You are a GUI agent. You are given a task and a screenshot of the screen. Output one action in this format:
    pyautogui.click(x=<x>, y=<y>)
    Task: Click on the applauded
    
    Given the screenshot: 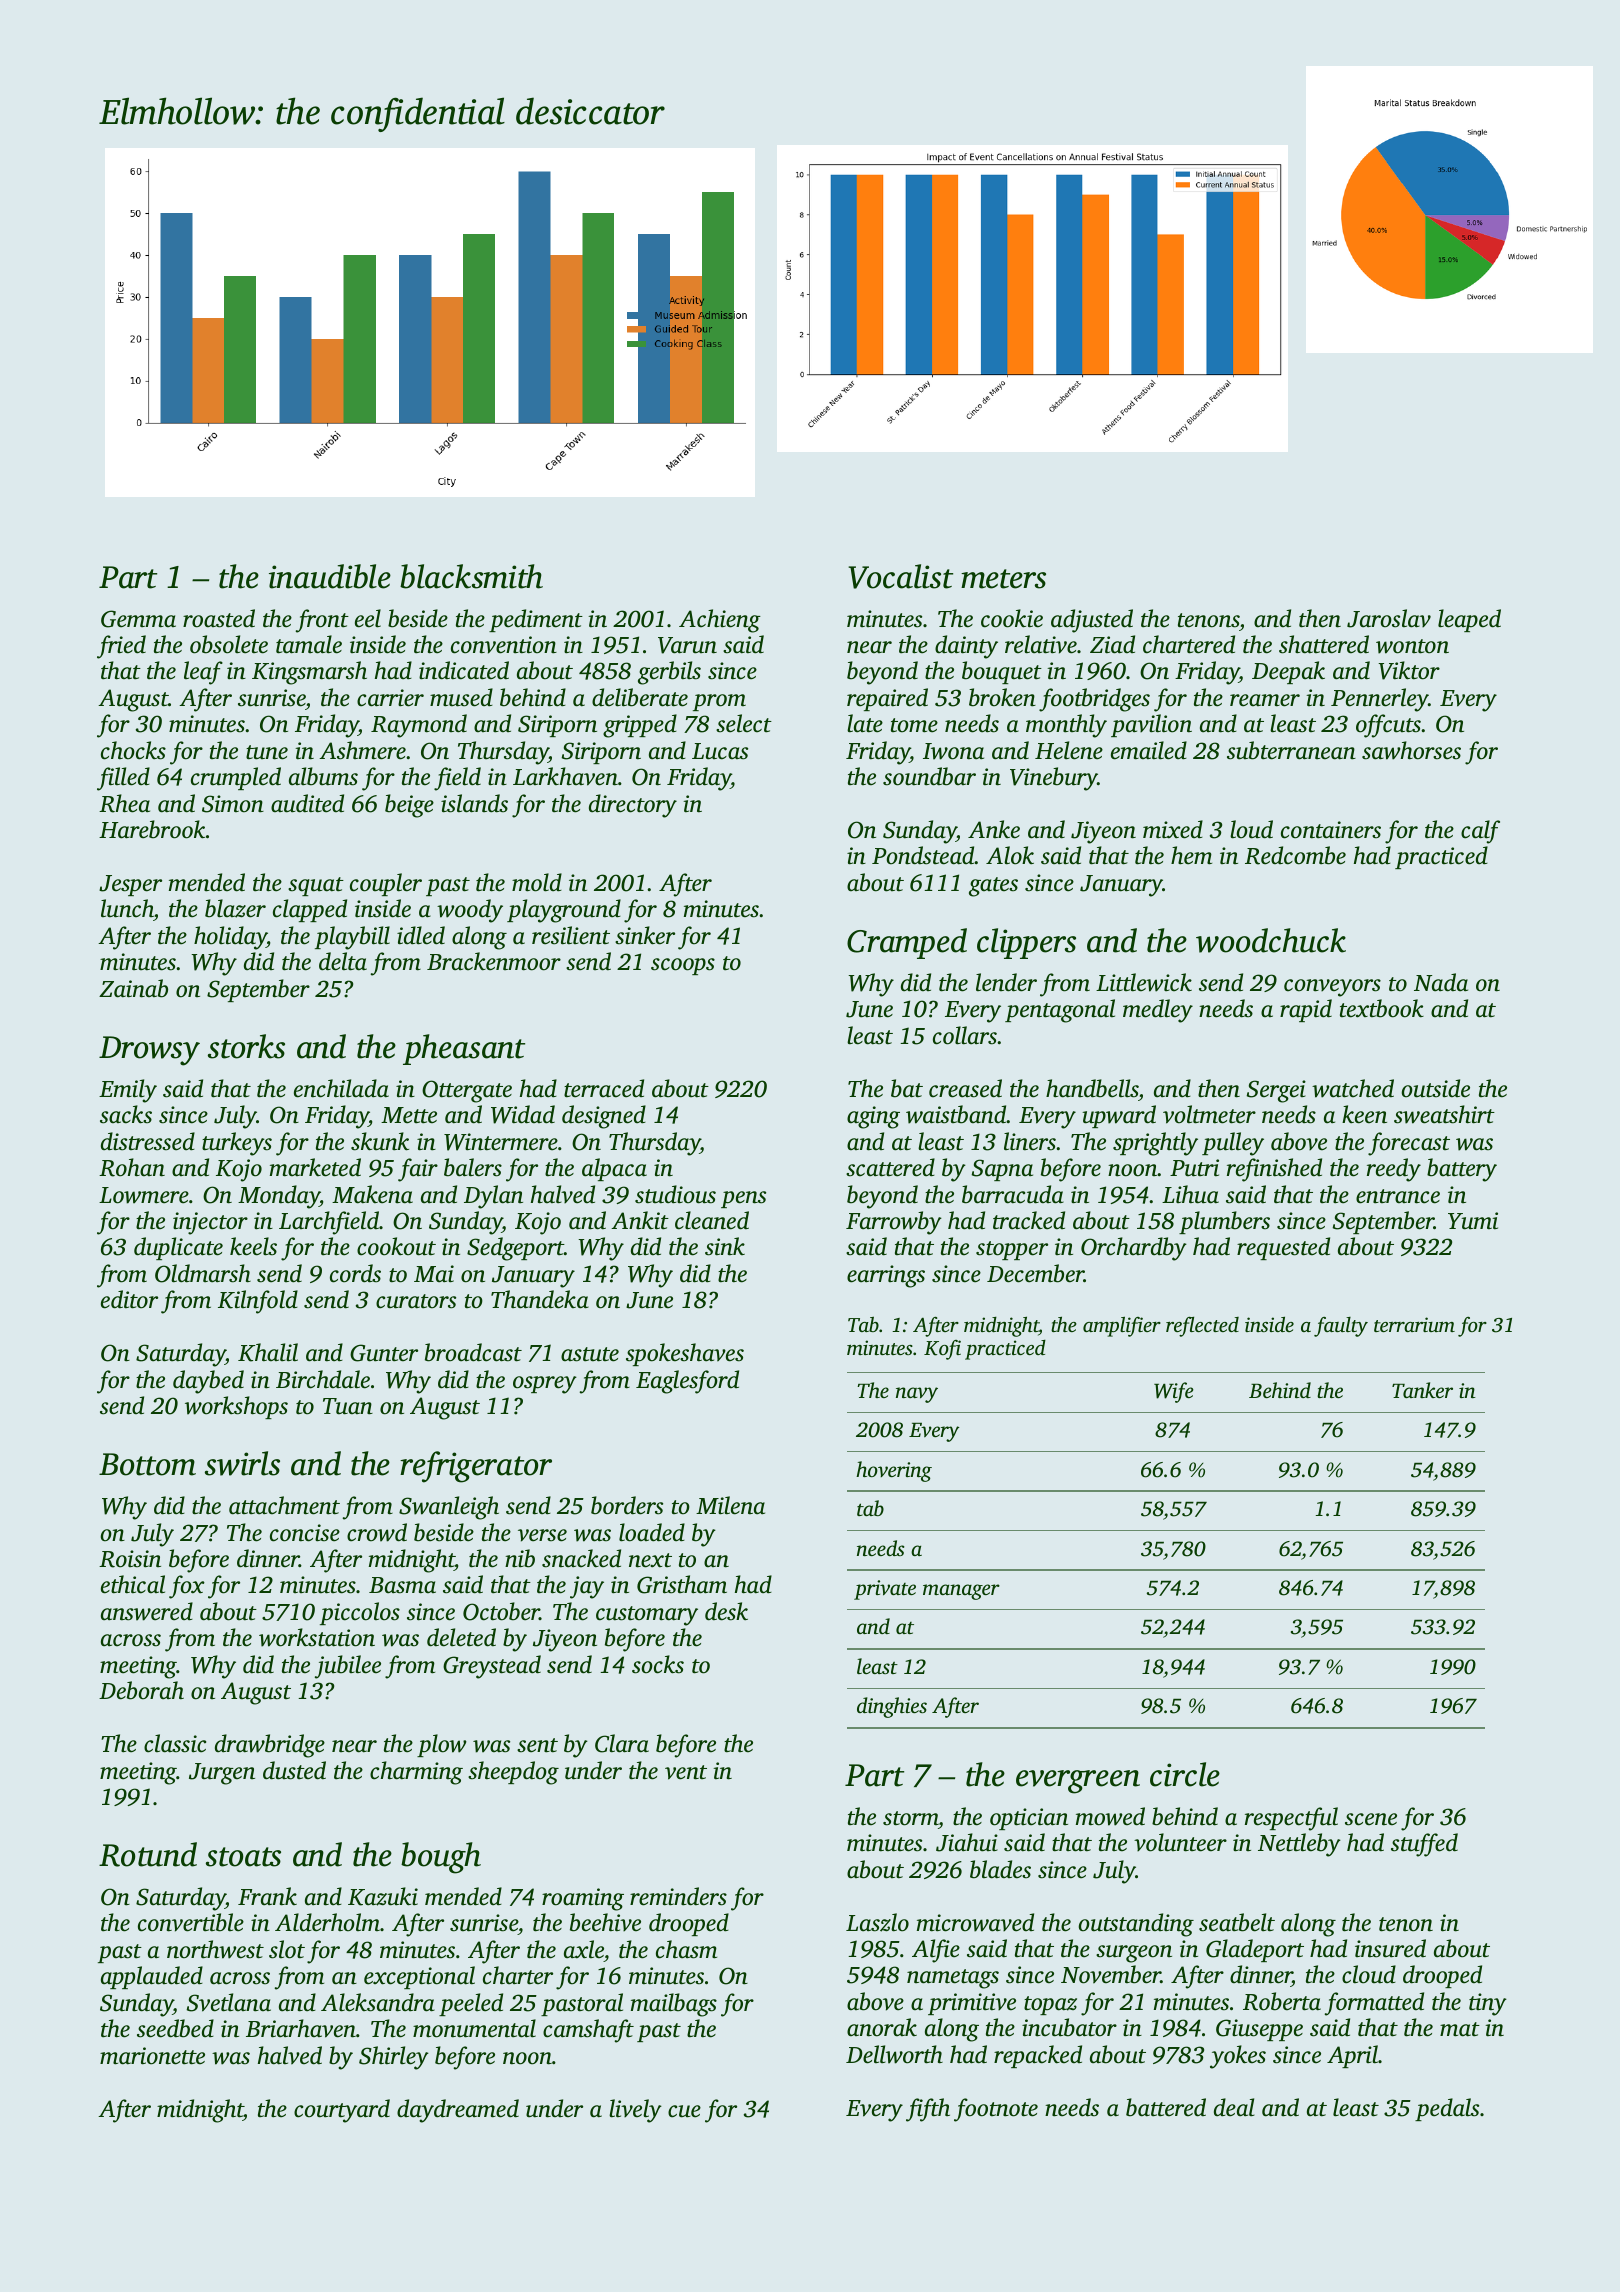 What is the action you would take?
    pyautogui.click(x=152, y=1977)
